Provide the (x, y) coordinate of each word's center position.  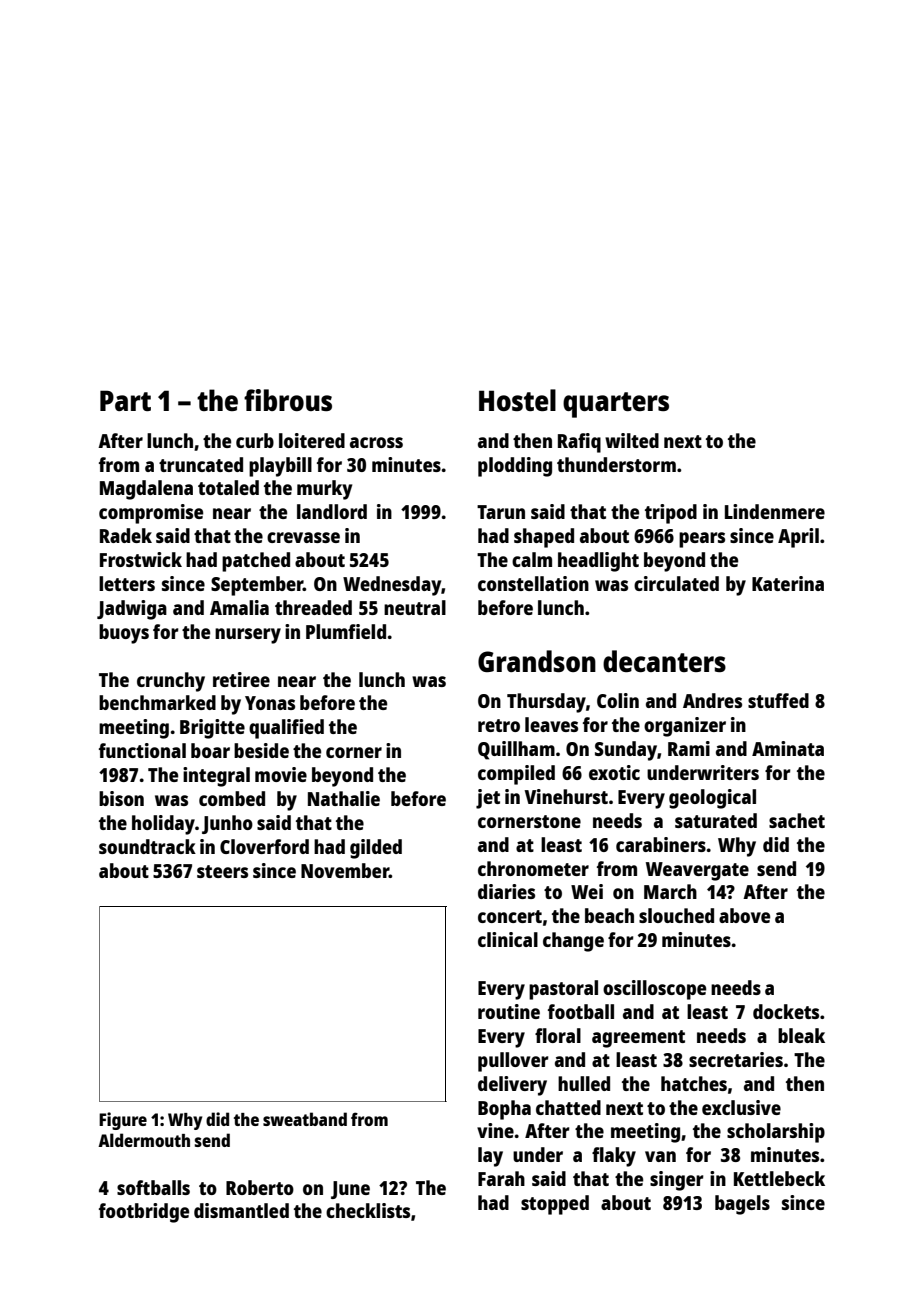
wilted (632, 440)
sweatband (305, 1119)
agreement (638, 1039)
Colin (618, 700)
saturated (716, 820)
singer (677, 1181)
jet (488, 799)
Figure (123, 1121)
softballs (153, 1187)
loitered (312, 440)
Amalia (239, 607)
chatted (568, 1107)
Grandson (537, 661)
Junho (227, 824)
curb (255, 440)
